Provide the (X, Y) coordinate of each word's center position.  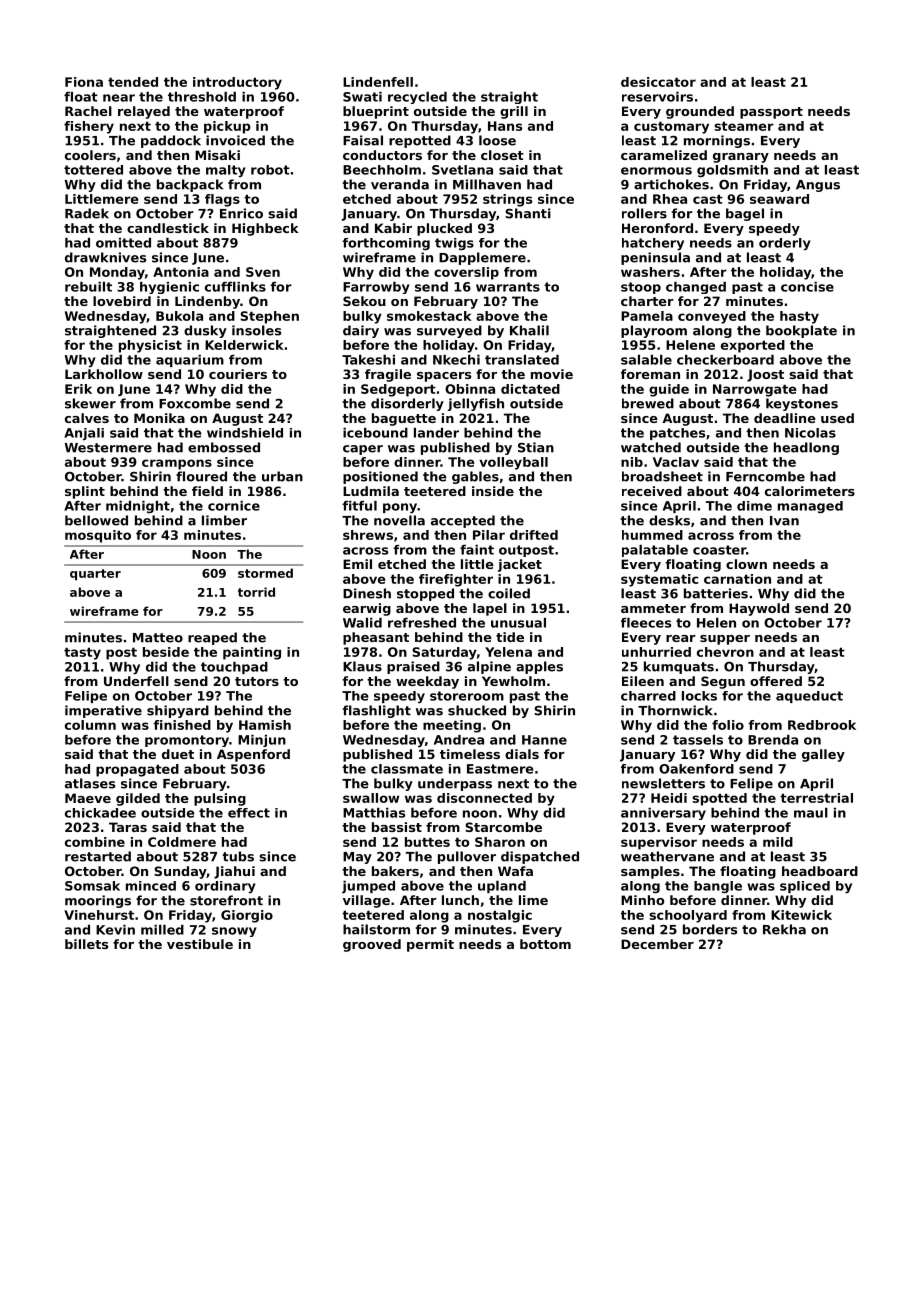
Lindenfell (378, 82)
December (657, 944)
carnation (737, 579)
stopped (425, 594)
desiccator (658, 82)
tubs (238, 856)
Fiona (84, 82)
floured (201, 476)
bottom (545, 944)
